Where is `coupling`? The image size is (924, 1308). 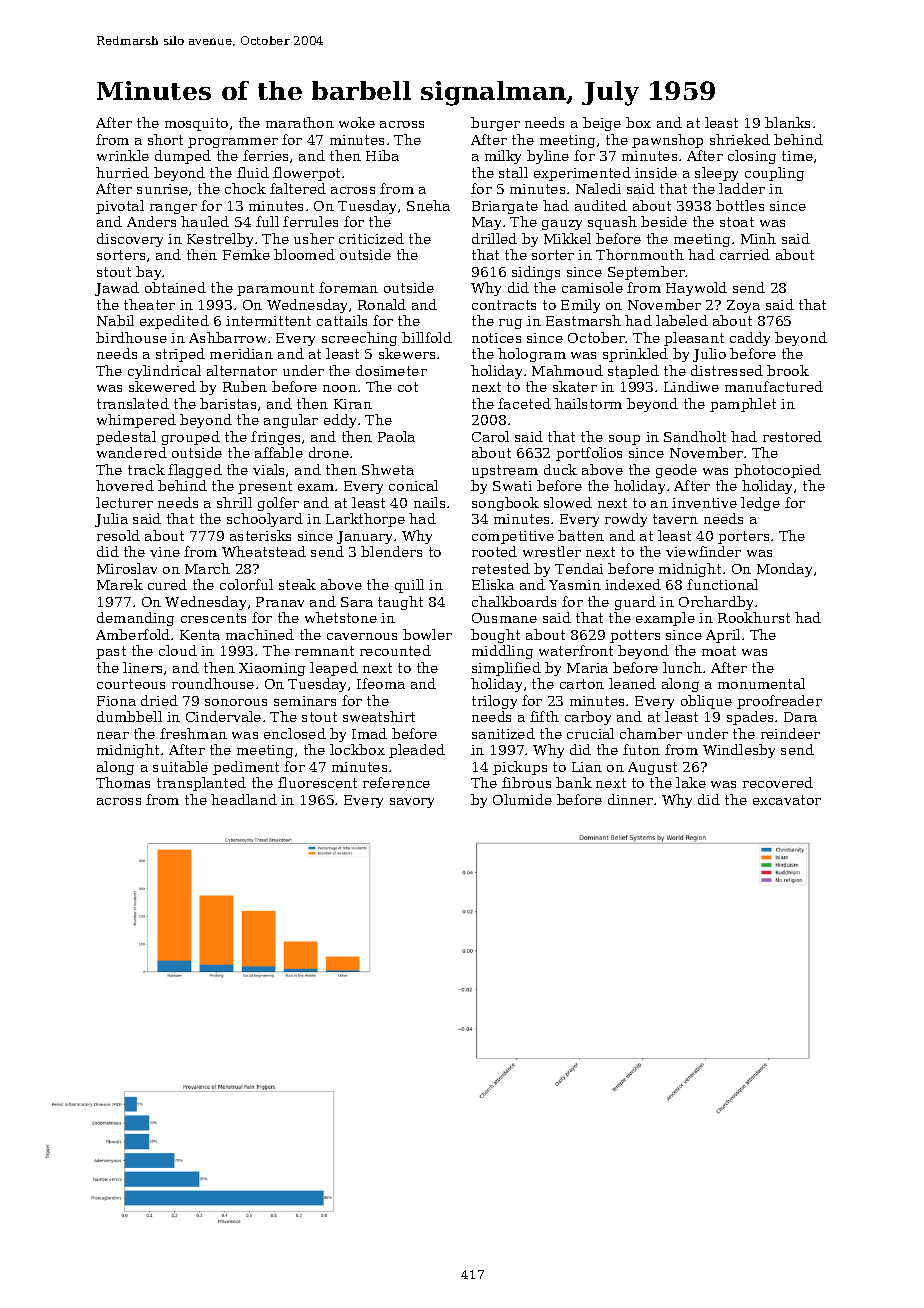 coupling is located at coordinates (774, 174).
